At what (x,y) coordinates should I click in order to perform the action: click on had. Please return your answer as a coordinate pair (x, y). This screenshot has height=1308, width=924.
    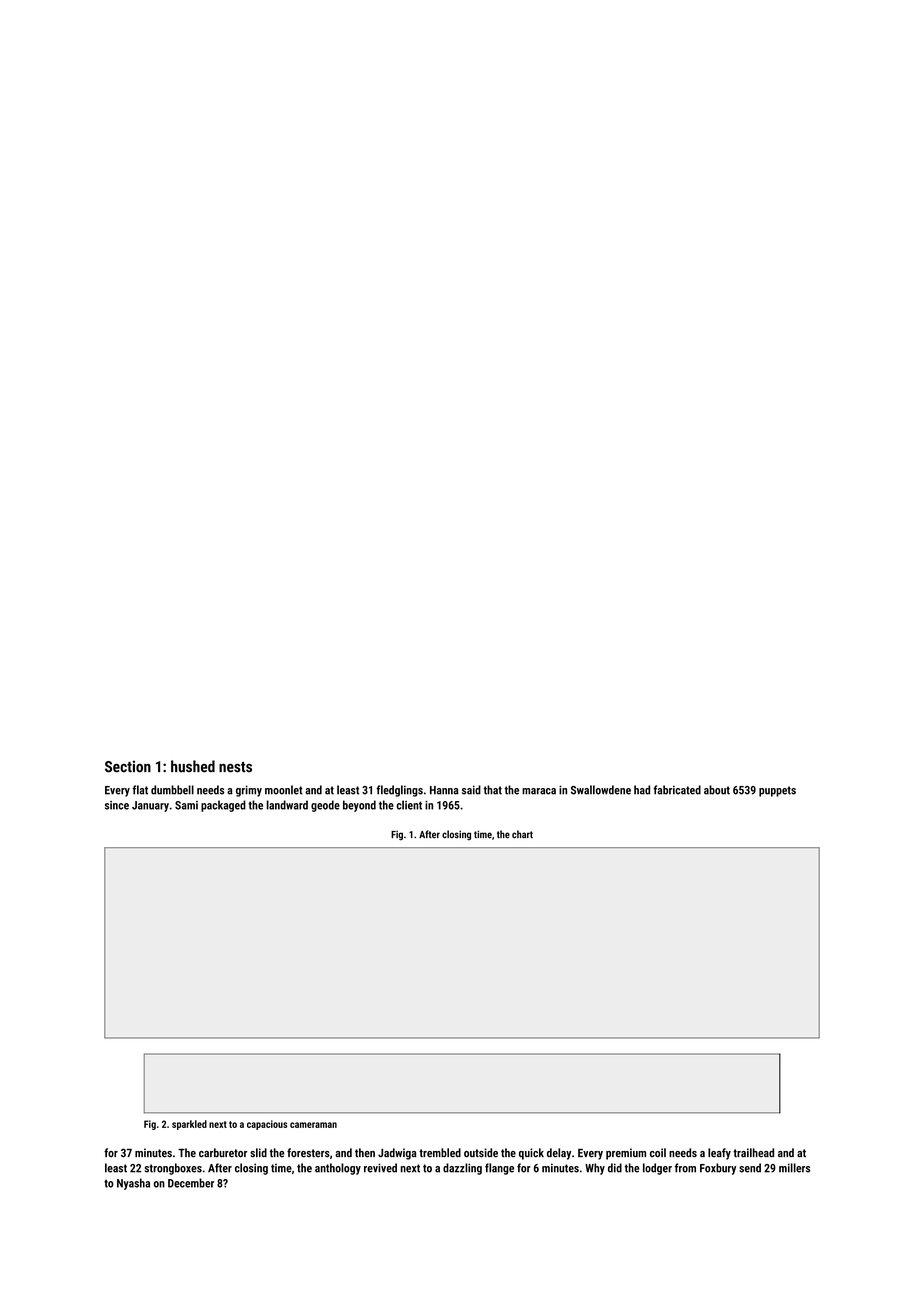
    Looking at the image, I should click on (642, 790).
